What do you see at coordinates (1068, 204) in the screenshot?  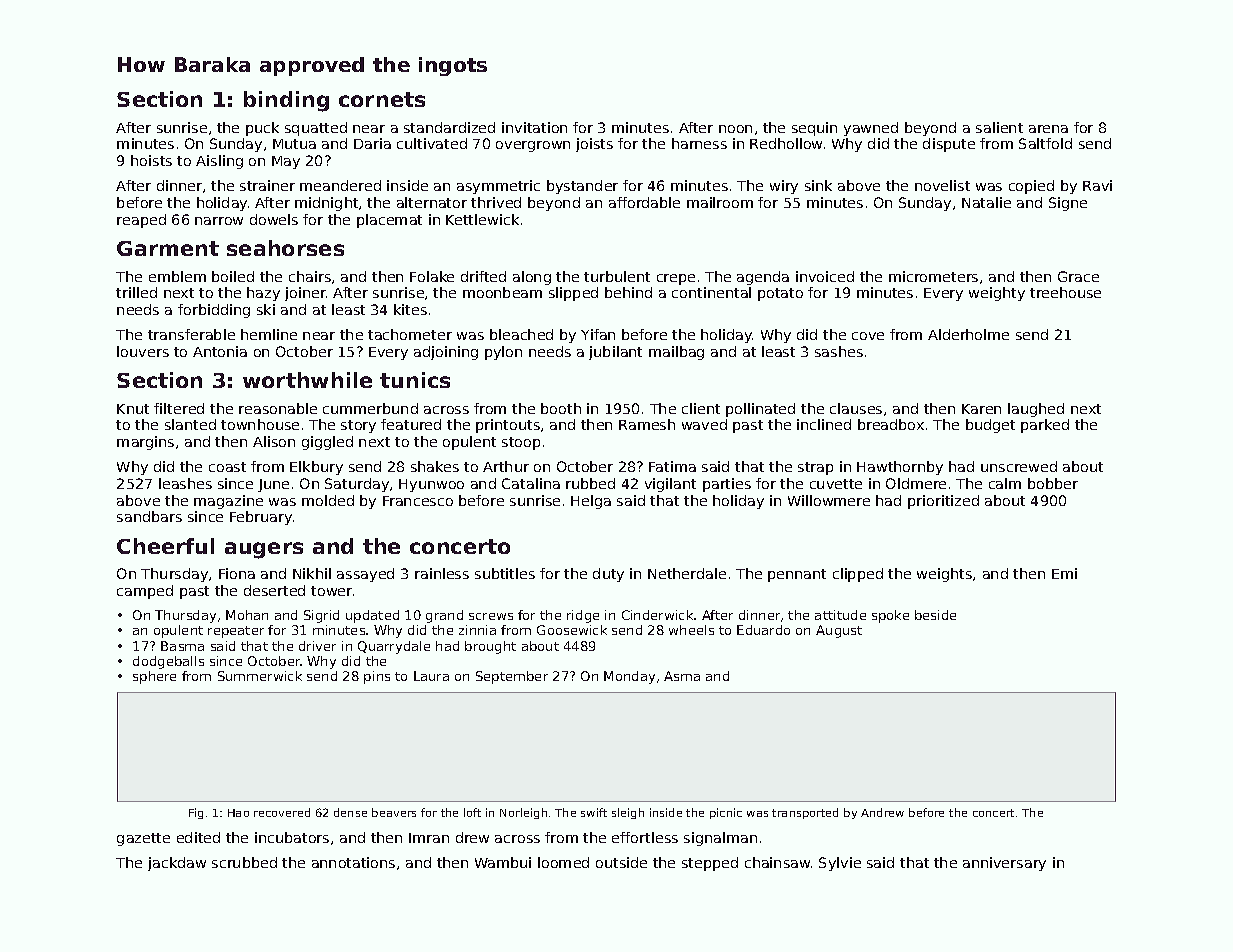 I see `Signe` at bounding box center [1068, 204].
